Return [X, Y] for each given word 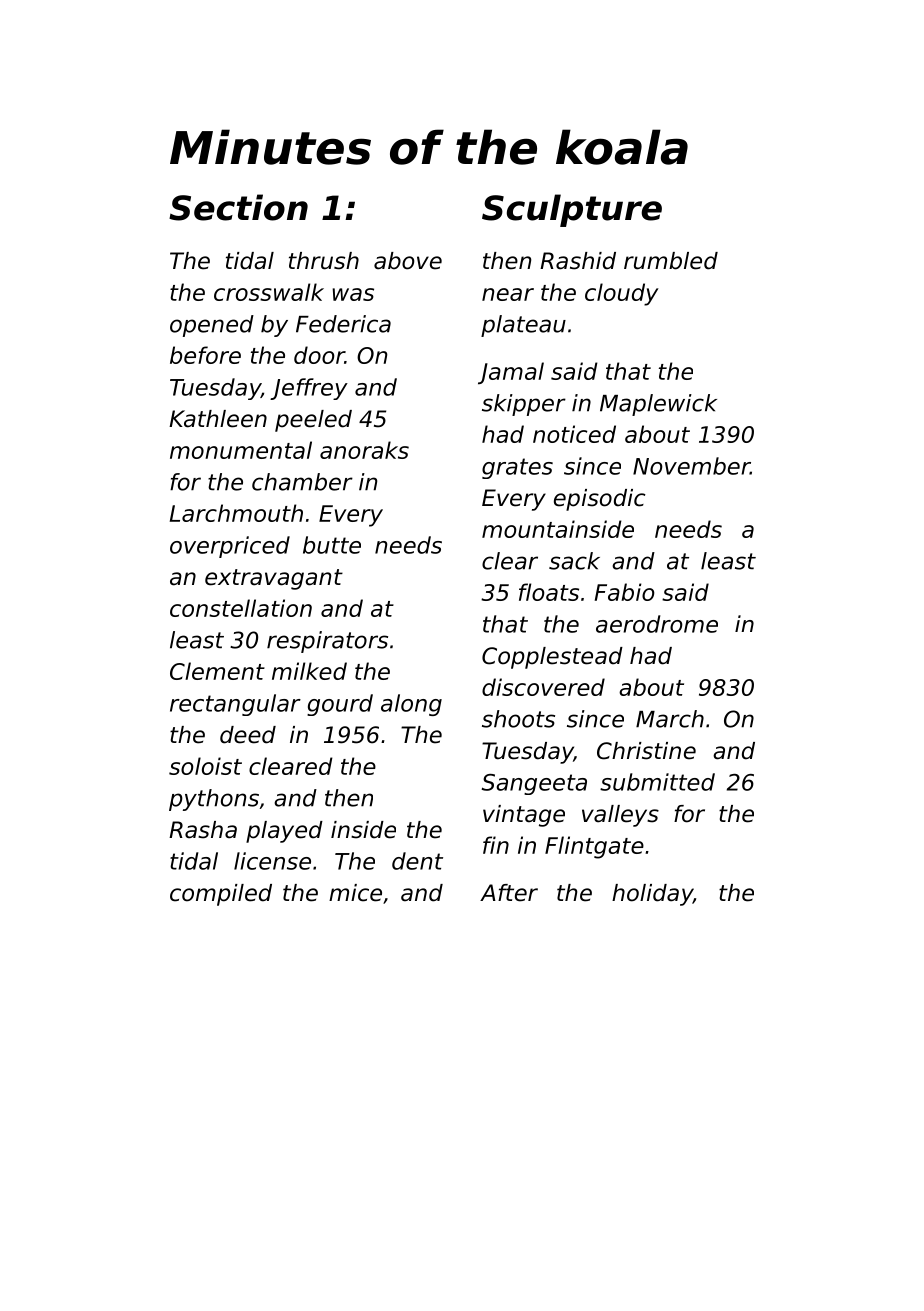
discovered [543, 687]
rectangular [235, 705]
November [691, 466]
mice [355, 893]
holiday [652, 895]
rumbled [671, 261]
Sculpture [572, 210]
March [670, 719]
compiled [221, 895]
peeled [313, 421]
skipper [524, 405]
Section [238, 207]
